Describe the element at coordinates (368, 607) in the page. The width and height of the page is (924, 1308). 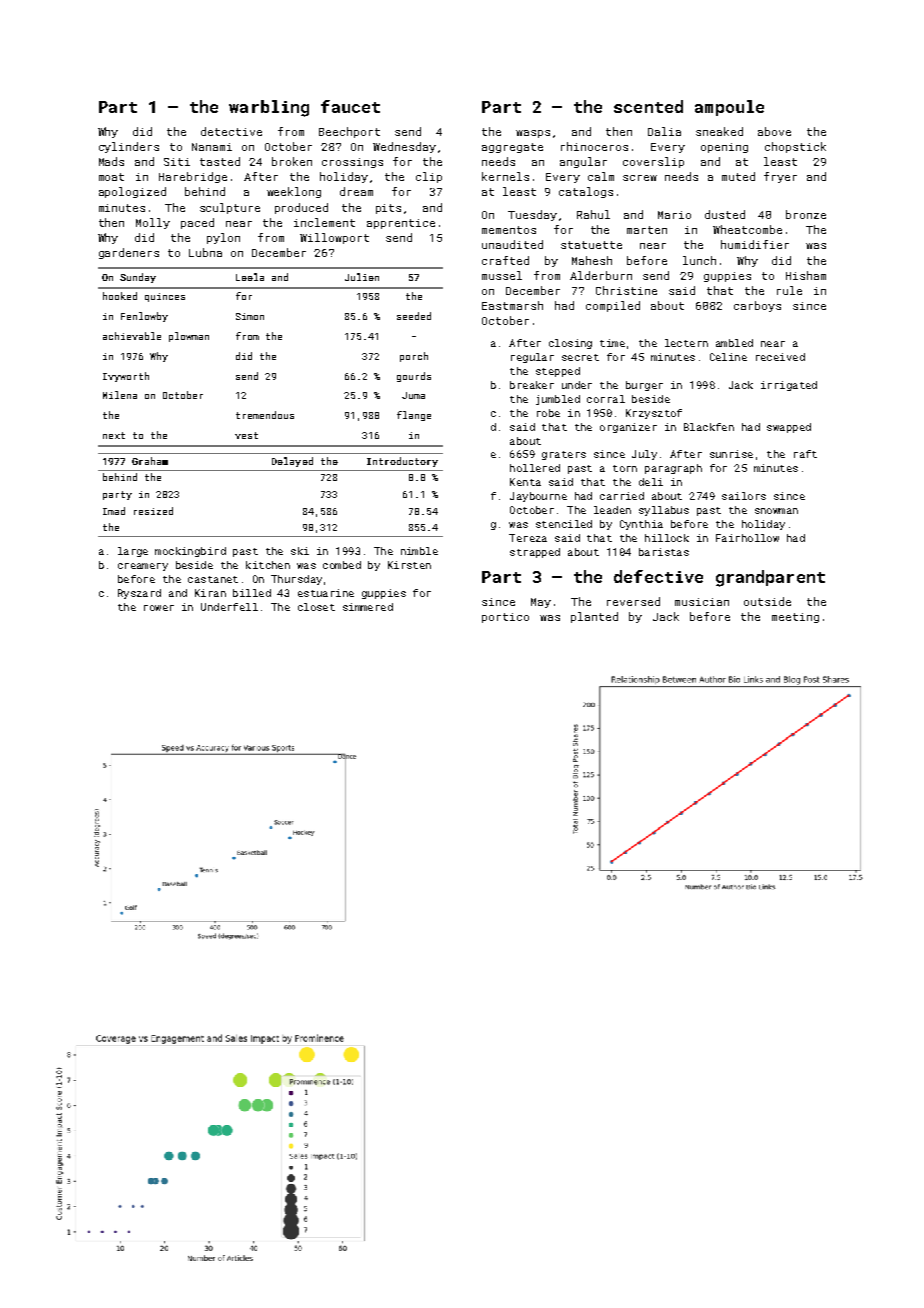
I see `simmered` at that location.
